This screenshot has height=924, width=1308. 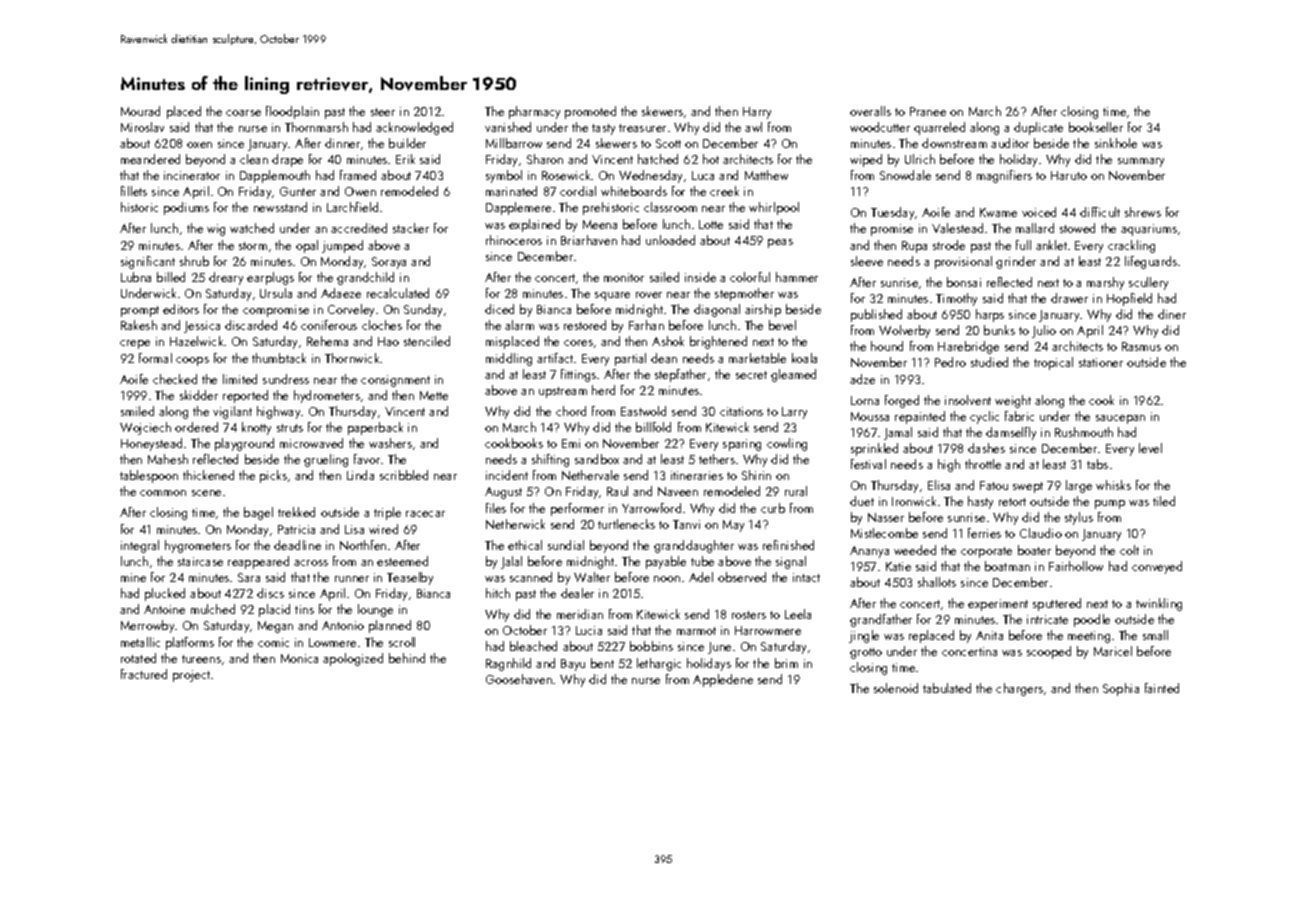 I want to click on treasurer, so click(x=642, y=128).
